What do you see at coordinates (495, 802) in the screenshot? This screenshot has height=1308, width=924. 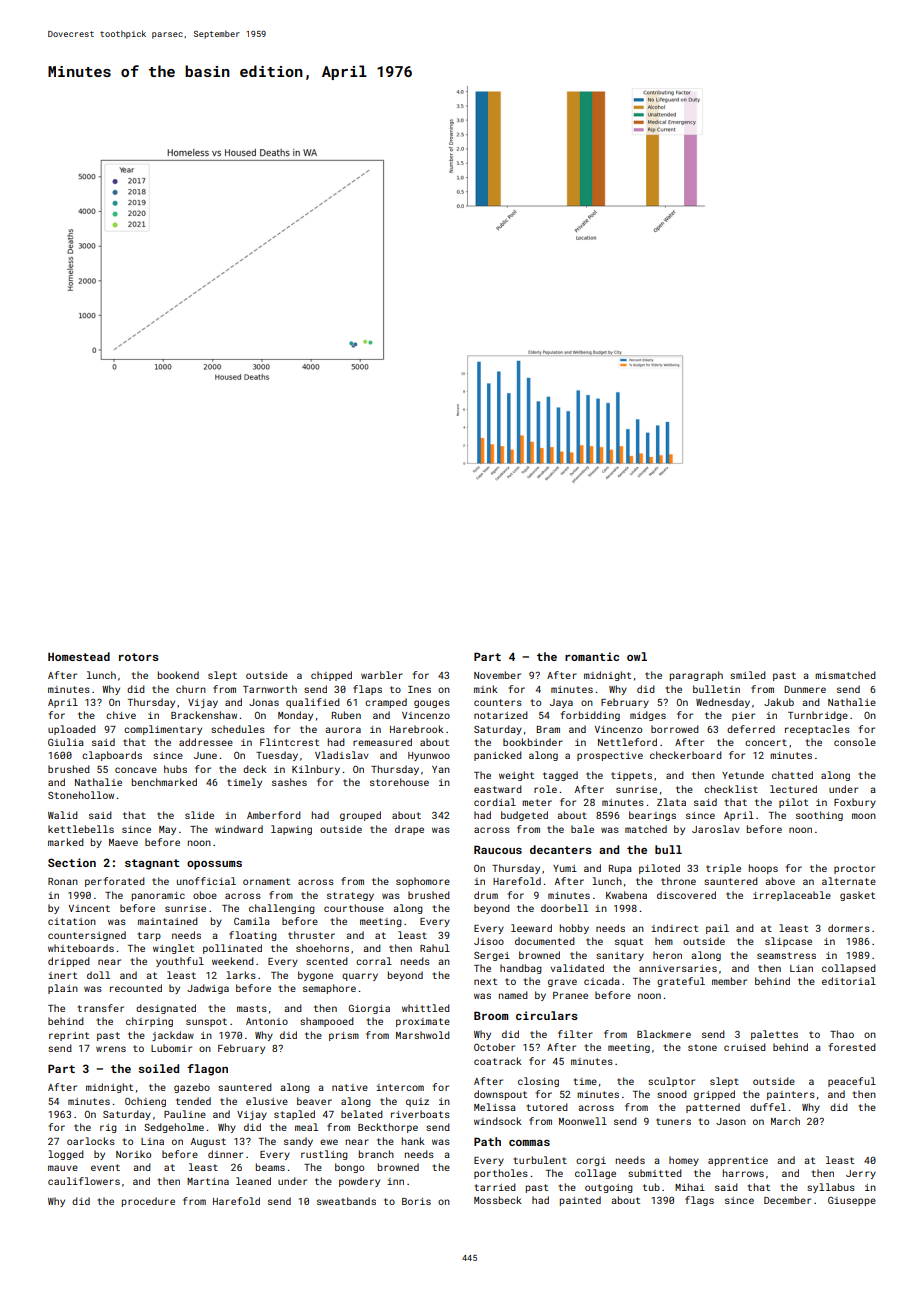 I see `cordial` at bounding box center [495, 802].
